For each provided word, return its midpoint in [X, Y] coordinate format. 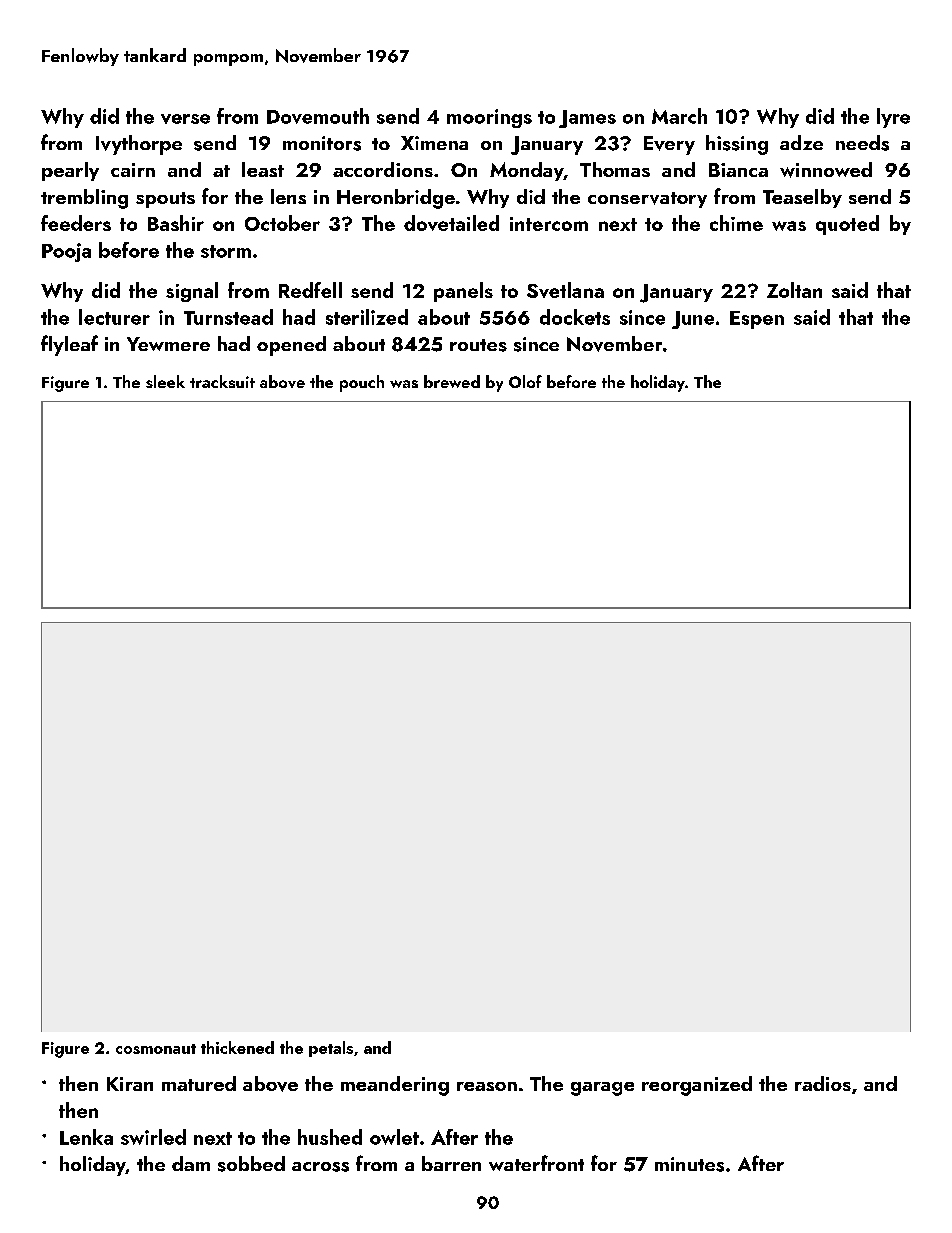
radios [823, 1083]
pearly [70, 171]
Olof [525, 381]
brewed [452, 381]
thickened [237, 1047]
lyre [893, 118]
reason [487, 1086]
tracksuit [222, 381]
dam [191, 1163]
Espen [757, 320]
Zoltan [794, 290]
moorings [489, 118]
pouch [362, 383]
